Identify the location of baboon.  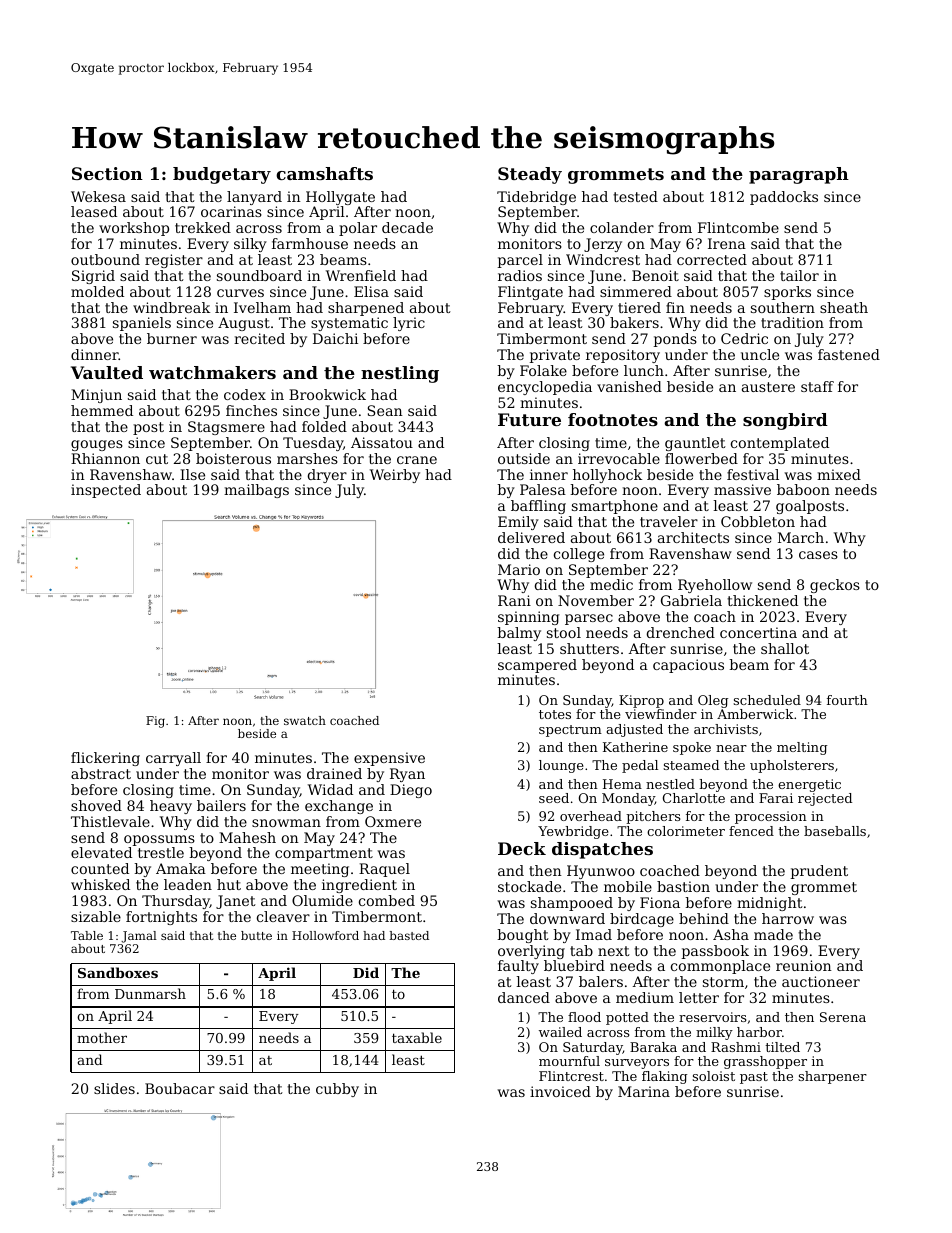
(803, 489).
